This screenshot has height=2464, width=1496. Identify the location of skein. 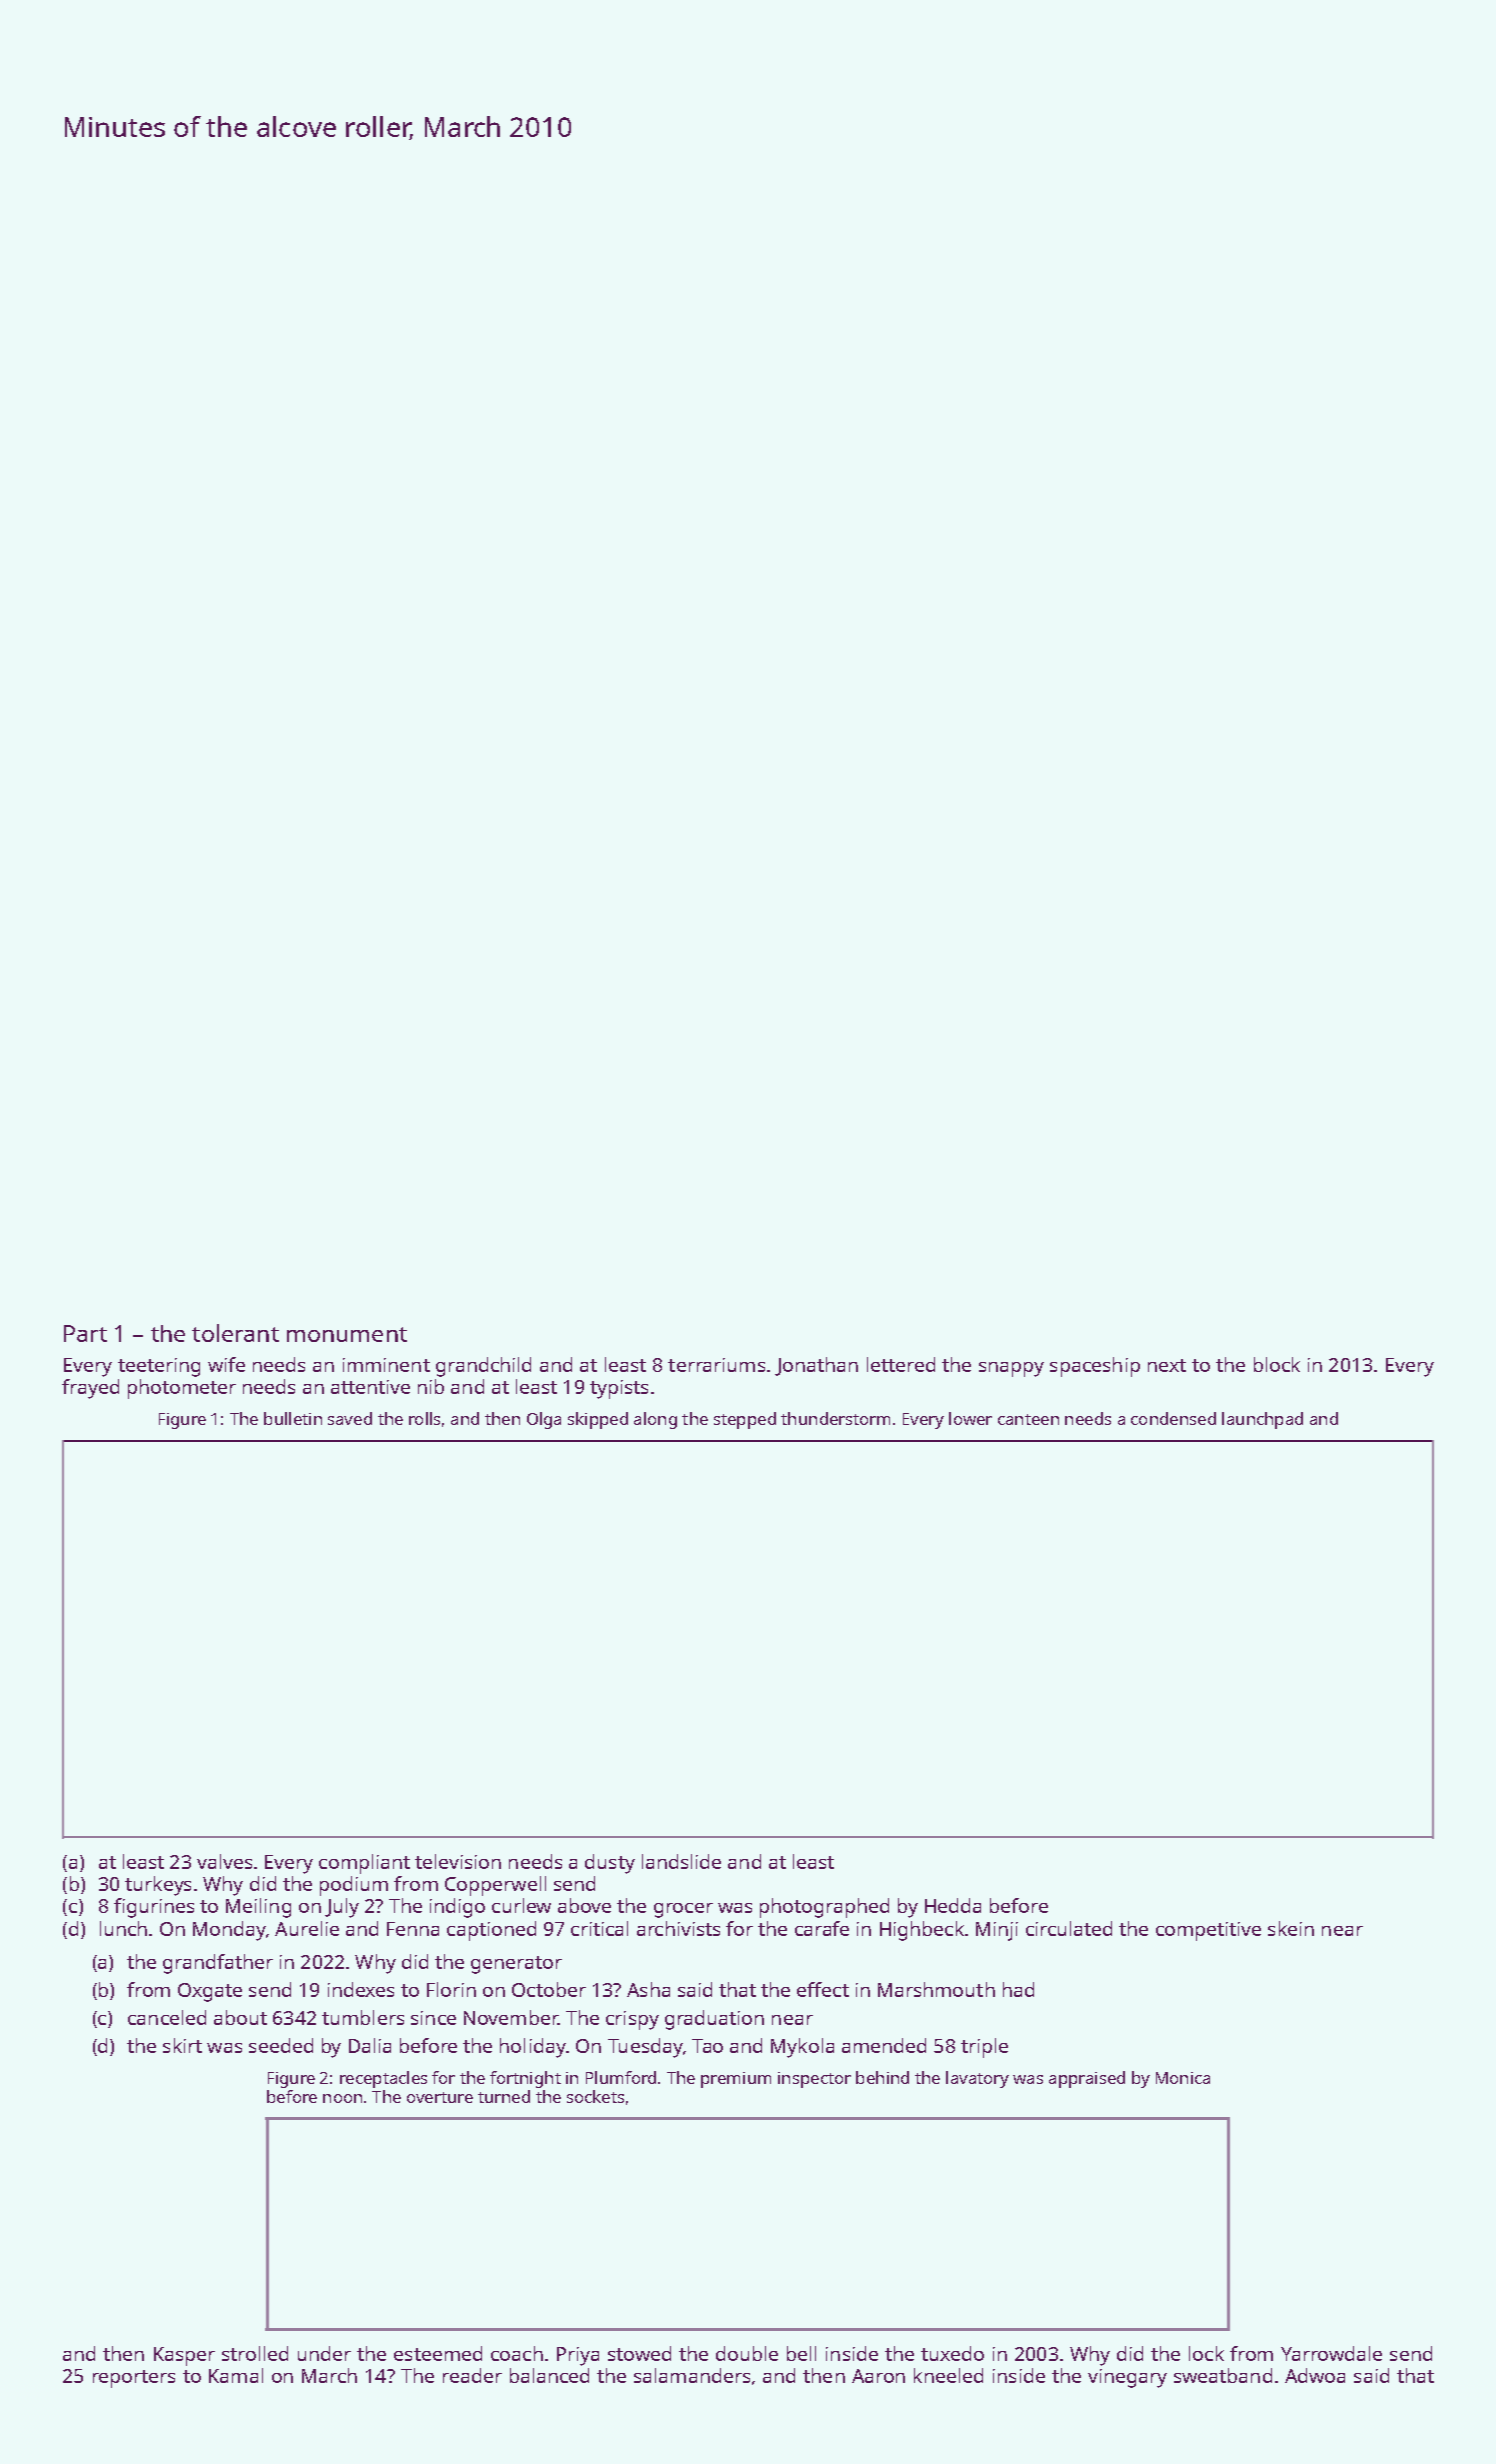
(1291, 1928).
